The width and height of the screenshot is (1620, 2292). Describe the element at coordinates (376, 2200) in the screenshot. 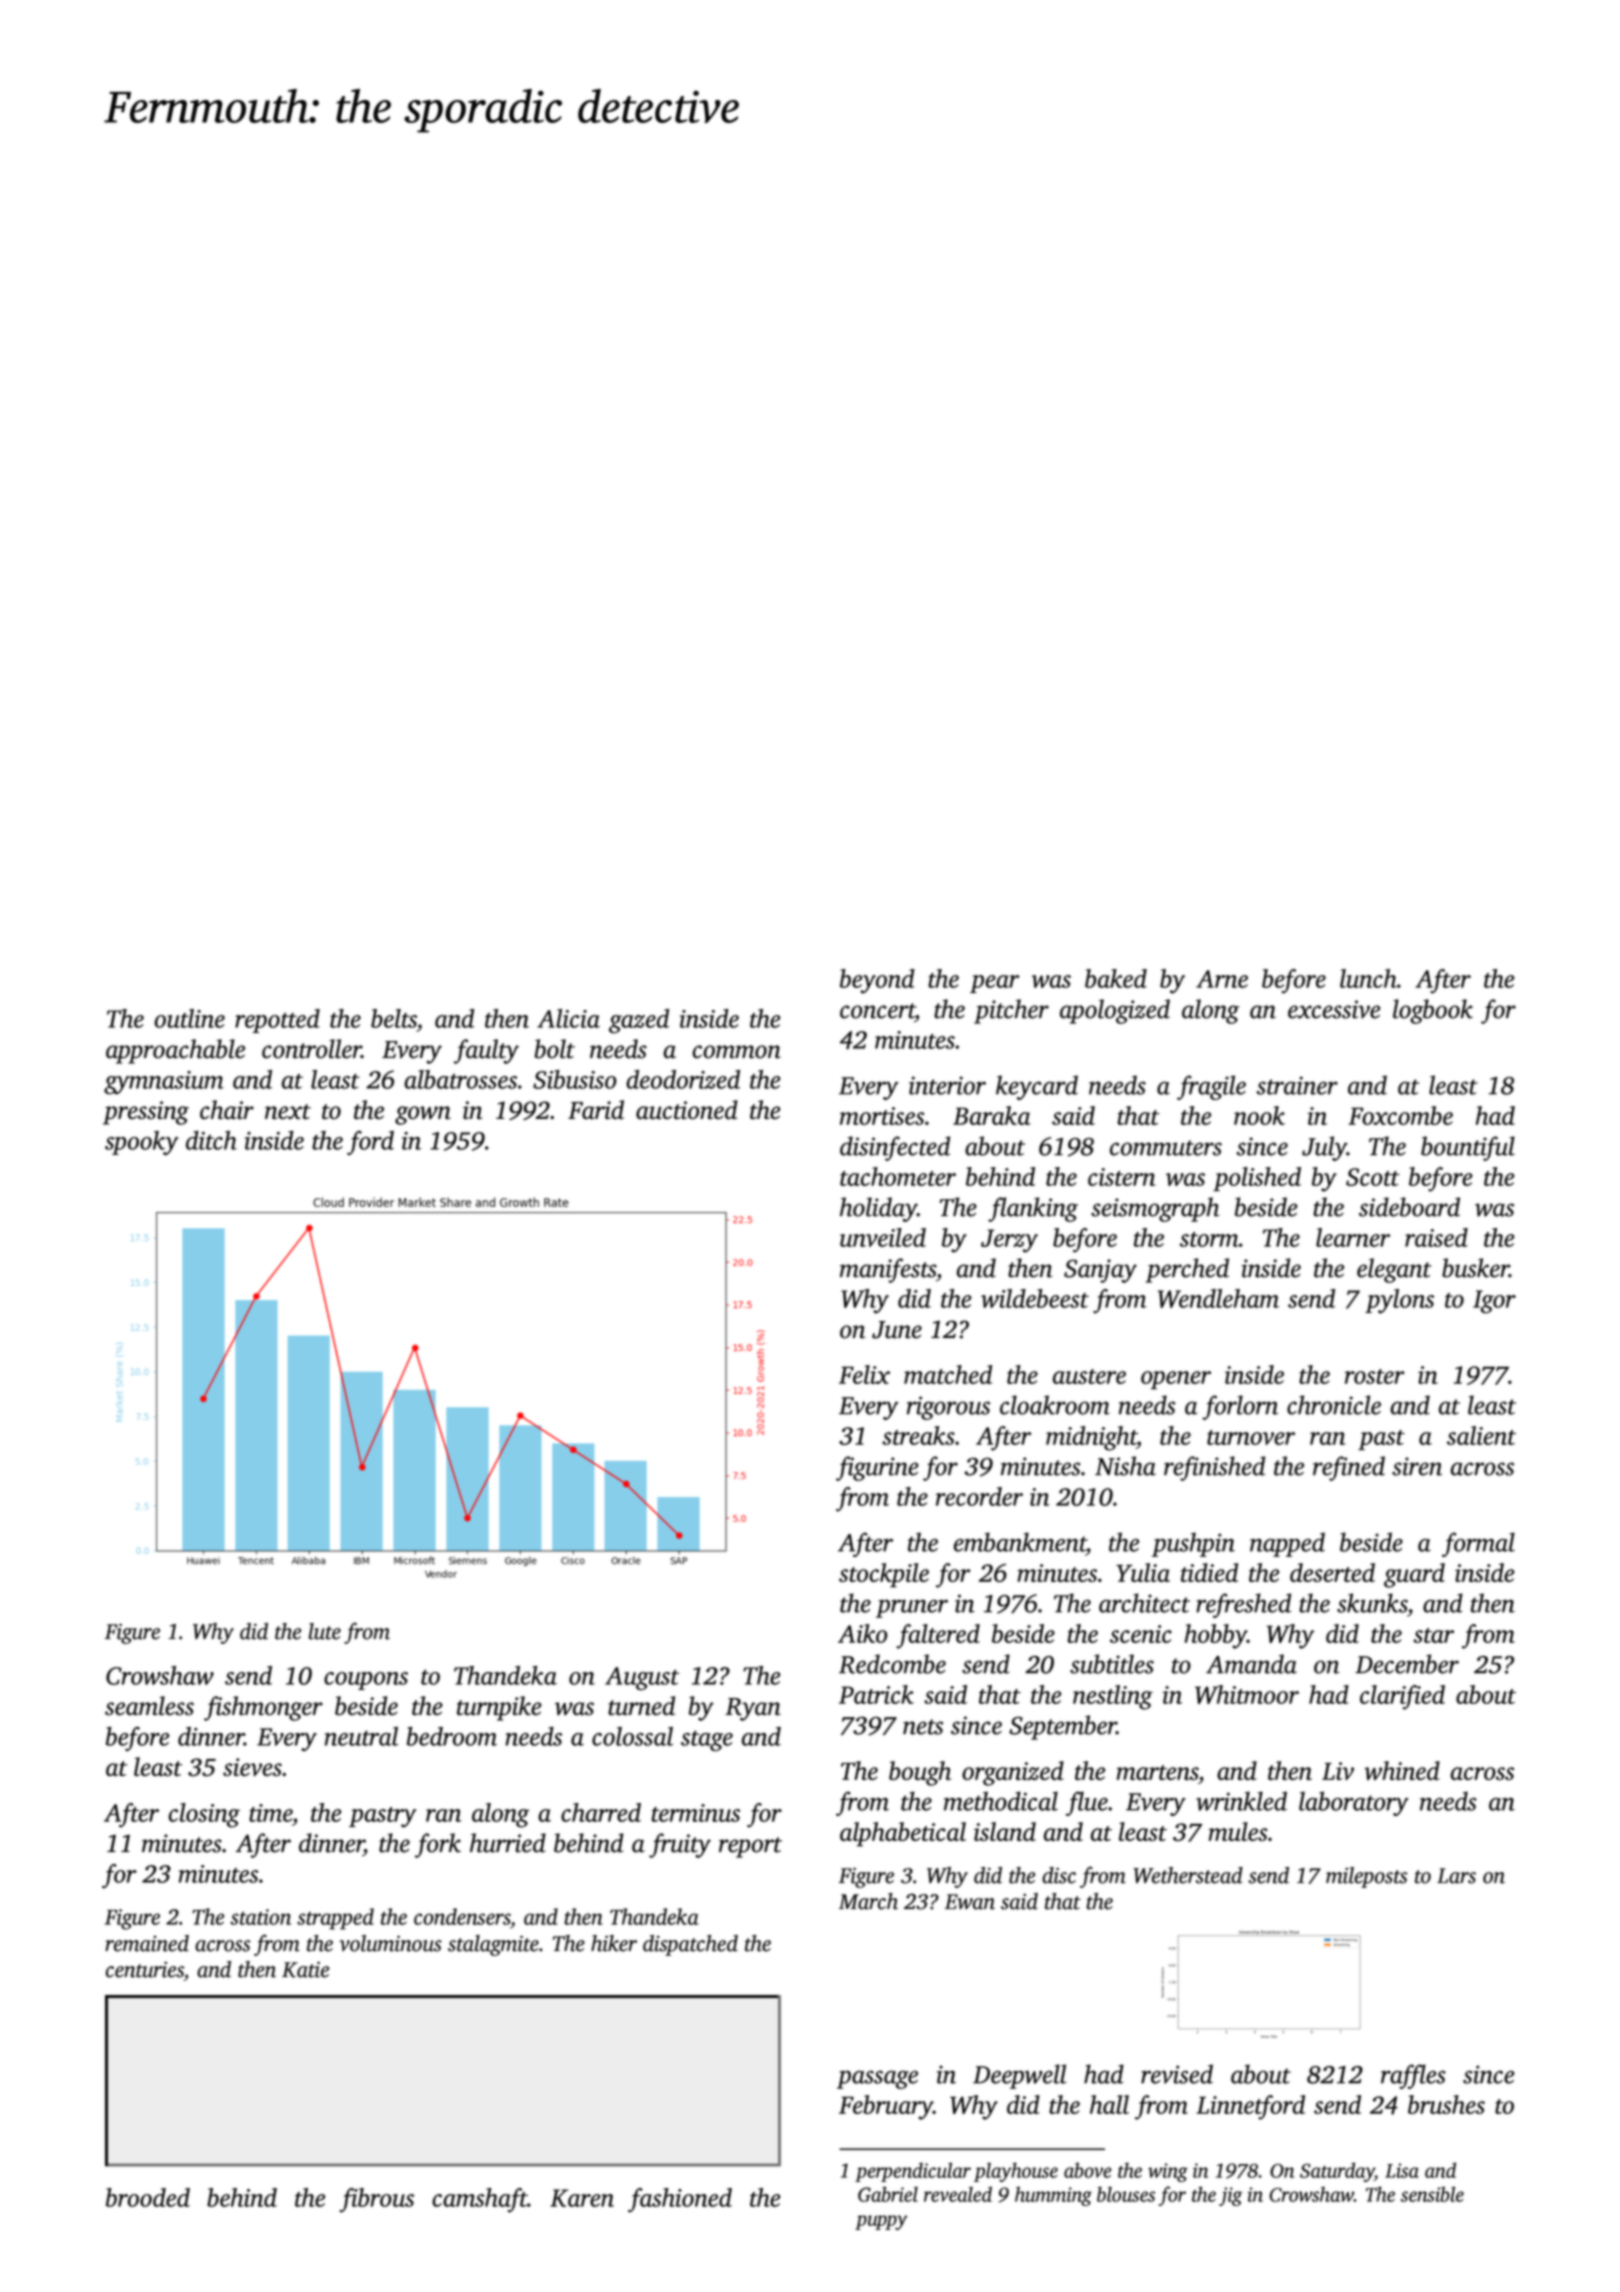

I see `fibrous` at that location.
